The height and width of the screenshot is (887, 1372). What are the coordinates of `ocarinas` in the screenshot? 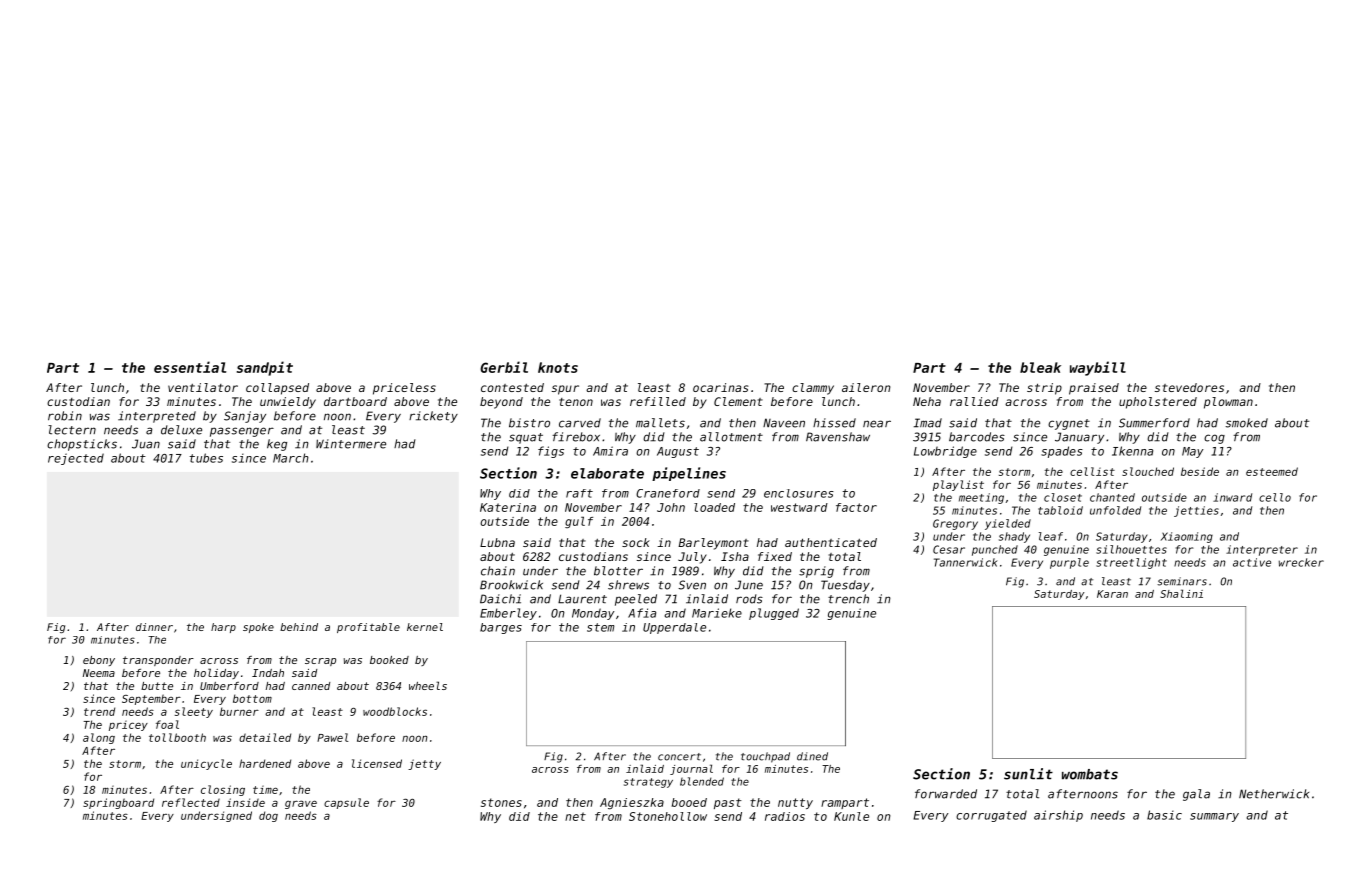 It's located at (720, 387).
